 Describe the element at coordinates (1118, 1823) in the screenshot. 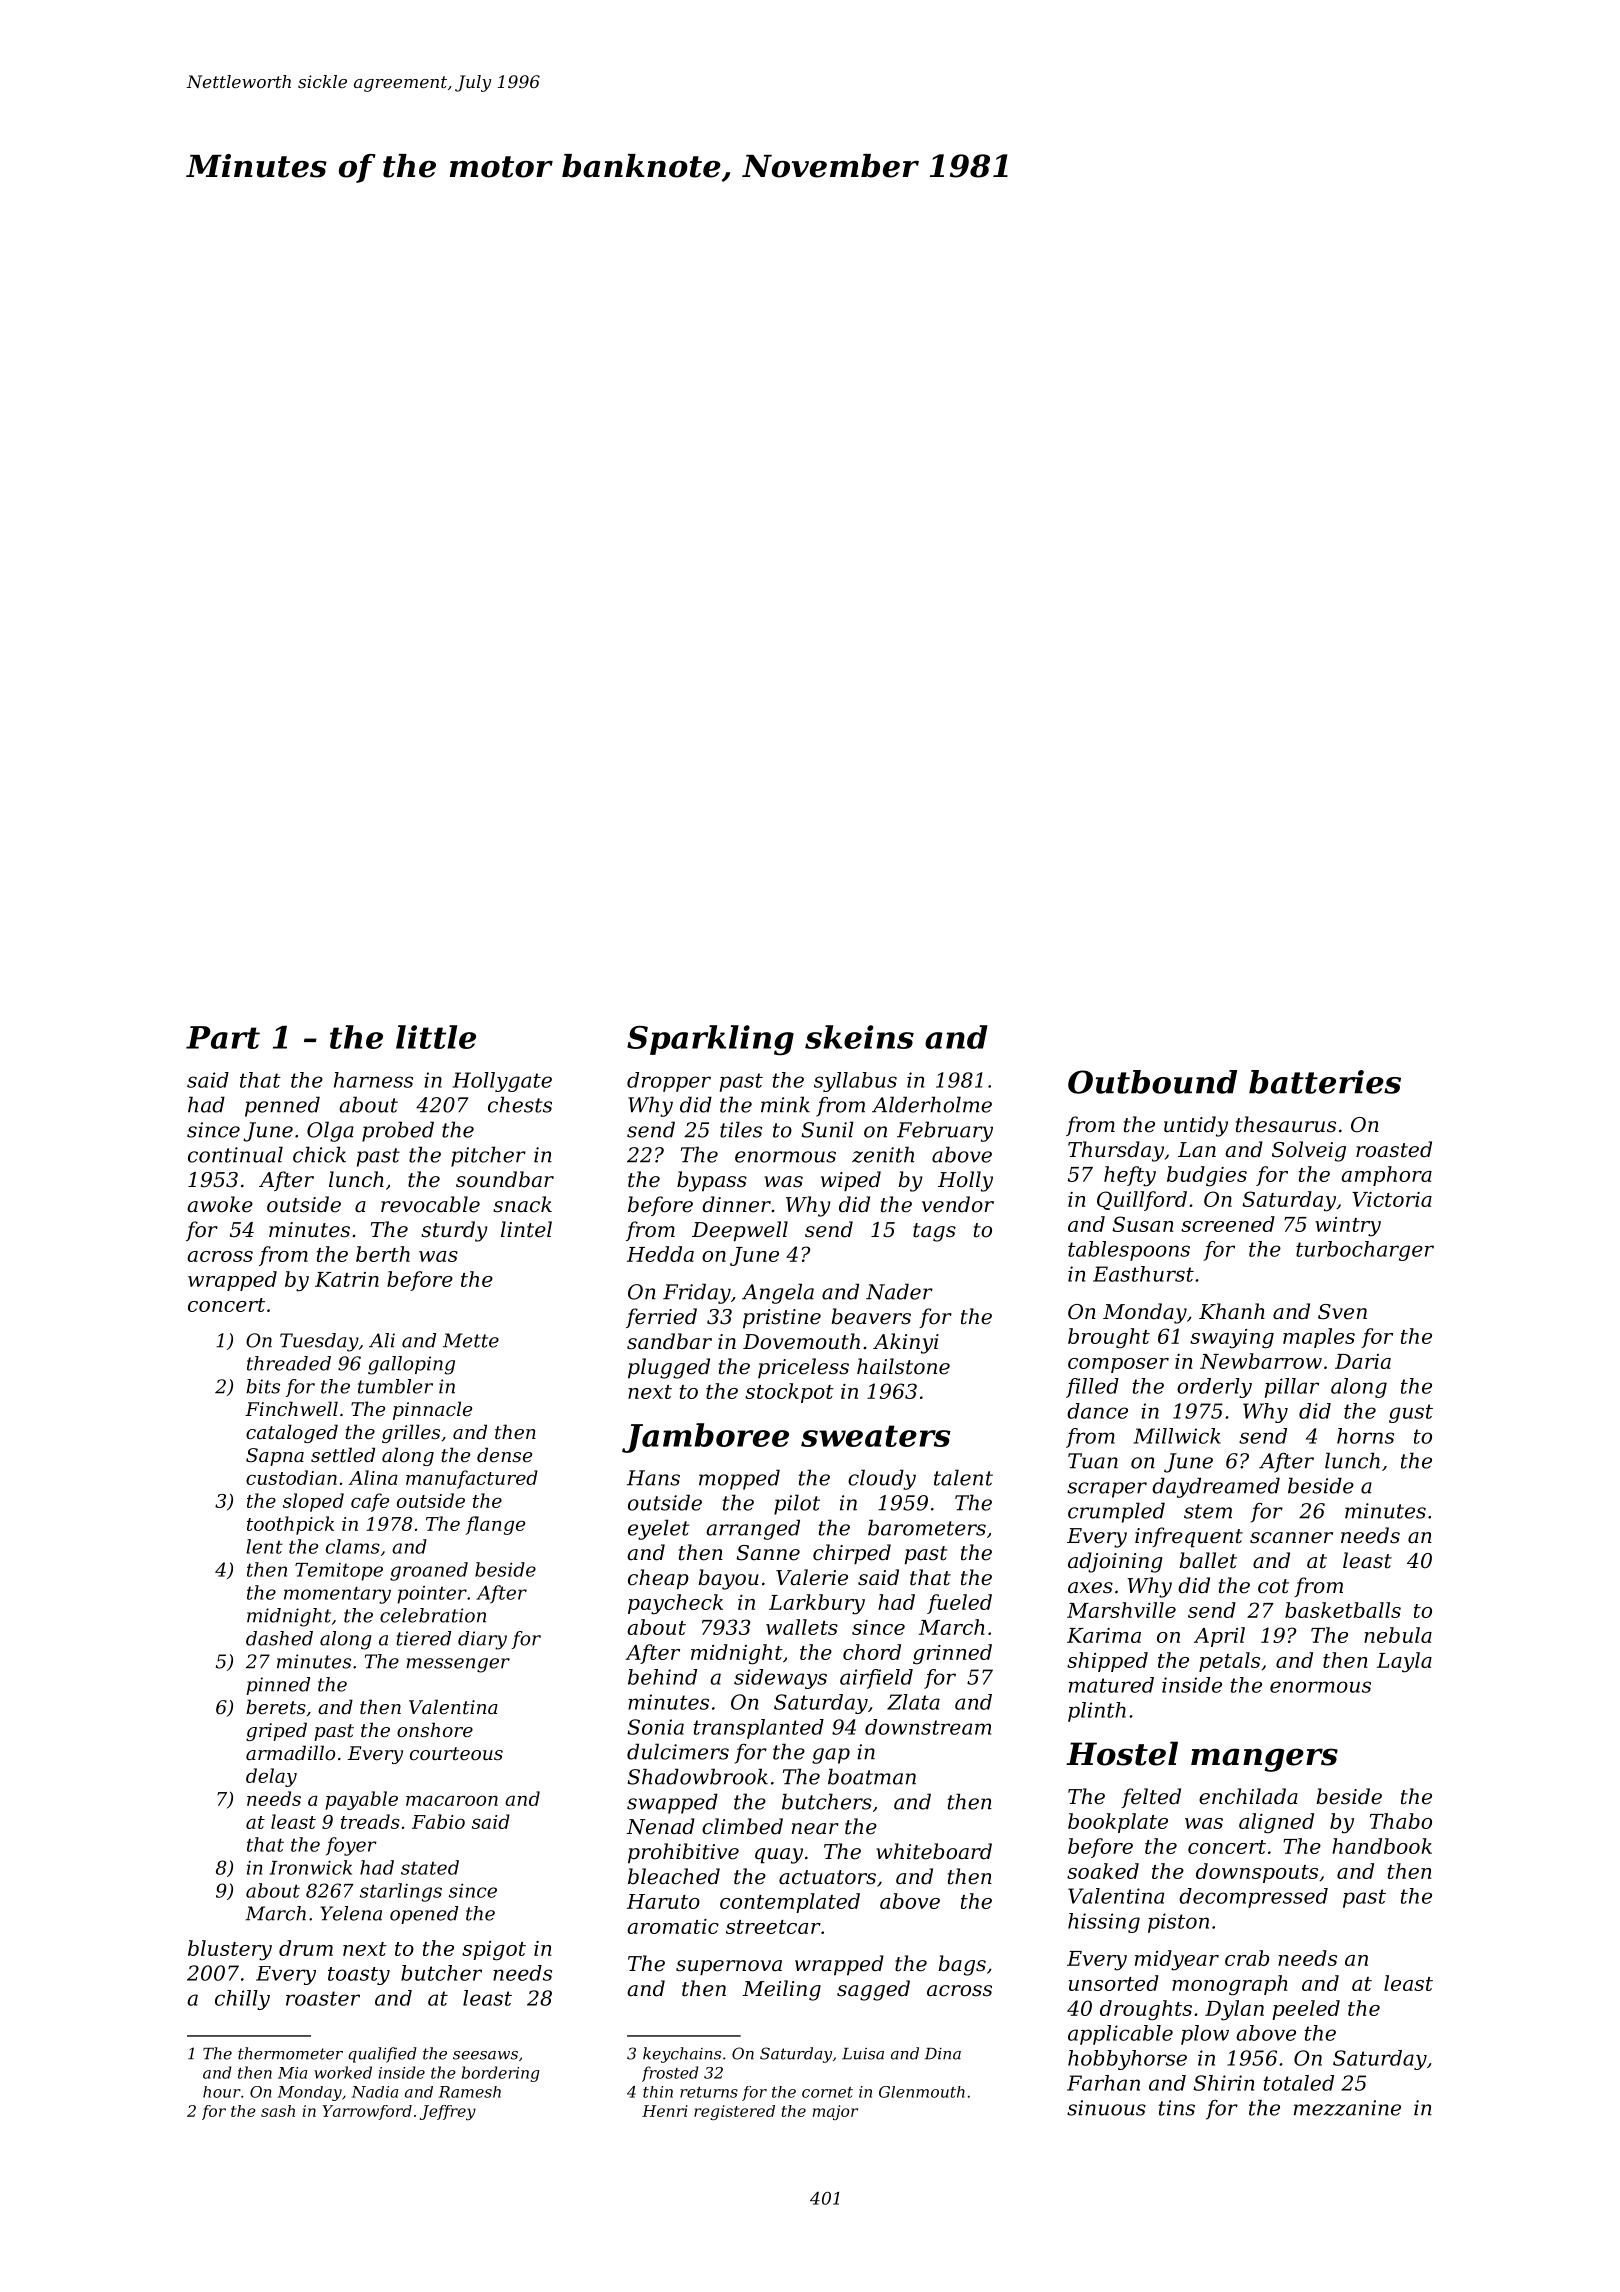

I see `bookplate` at that location.
